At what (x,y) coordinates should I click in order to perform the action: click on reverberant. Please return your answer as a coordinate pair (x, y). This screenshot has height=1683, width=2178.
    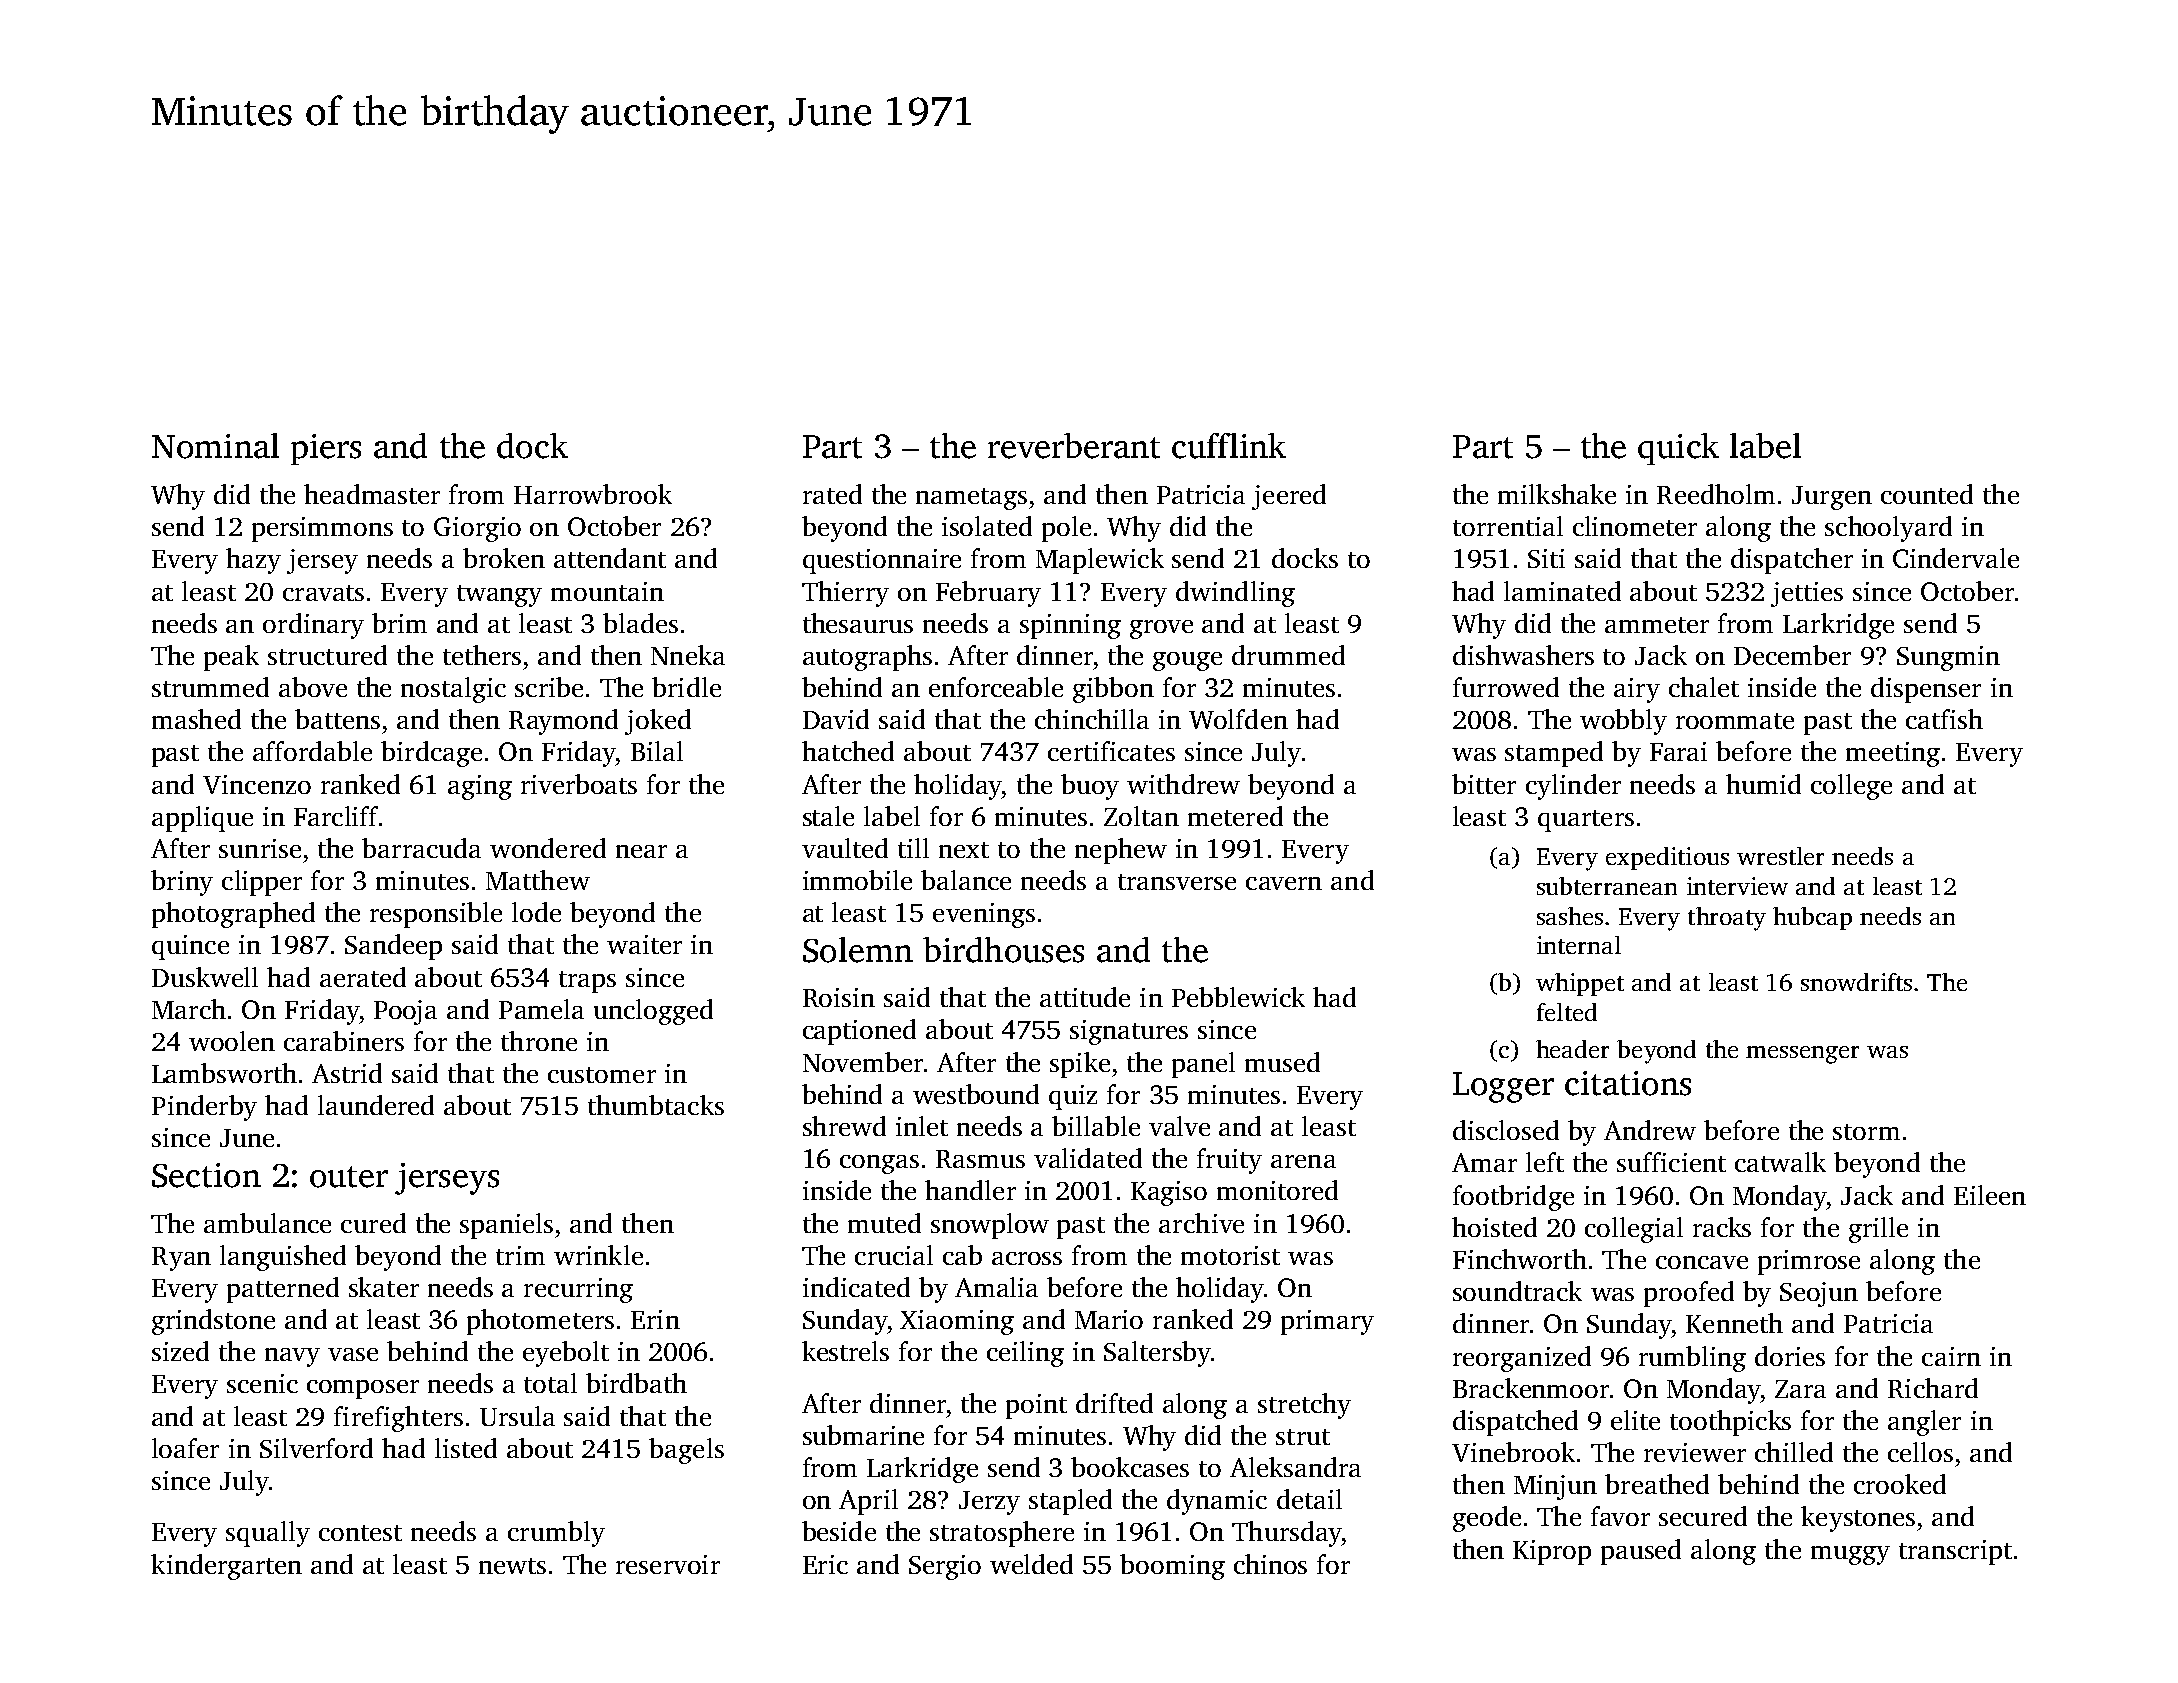
    Looking at the image, I should click on (1074, 446).
